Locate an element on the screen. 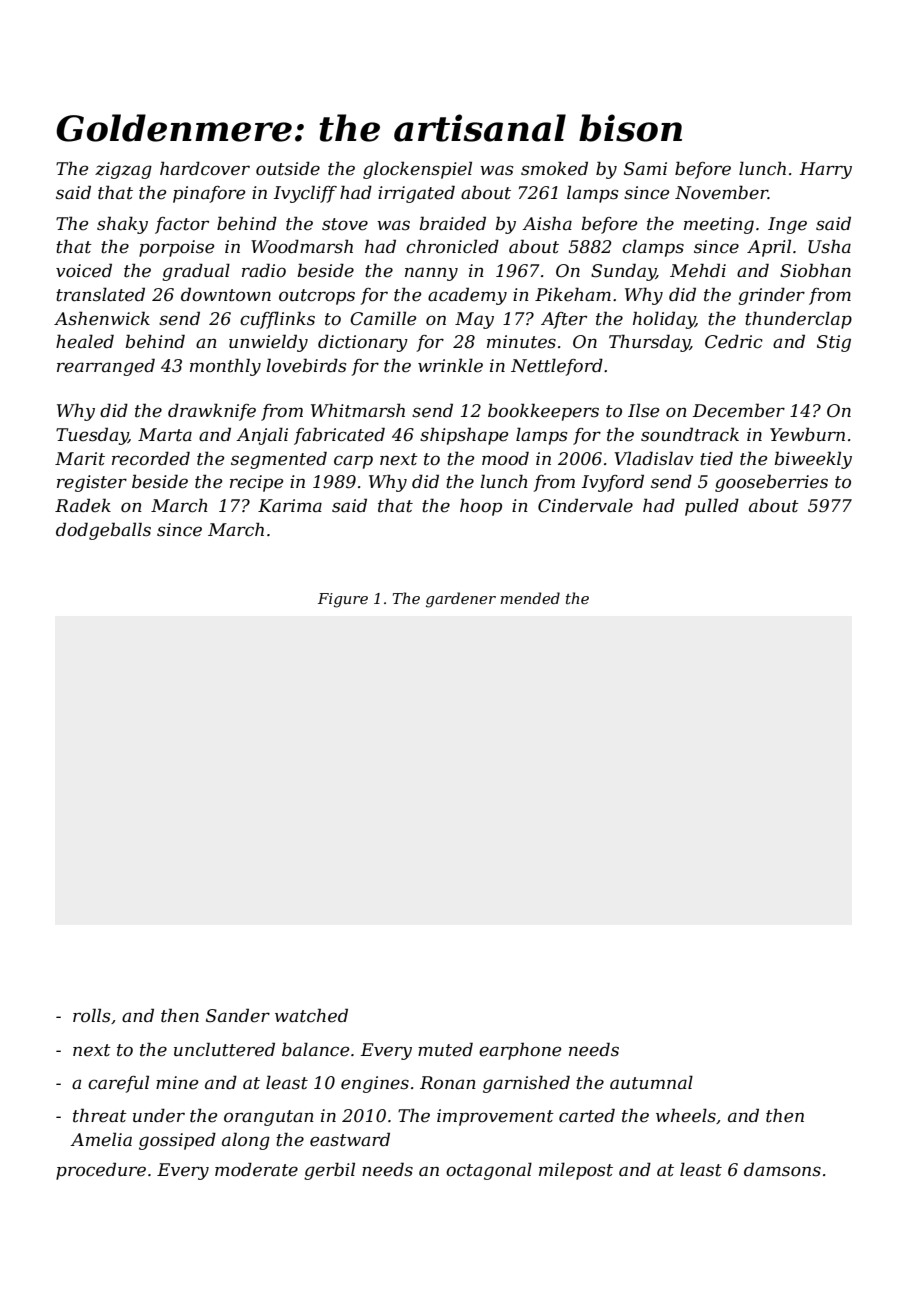 This screenshot has width=908, height=1316. along is located at coordinates (246, 1141).
